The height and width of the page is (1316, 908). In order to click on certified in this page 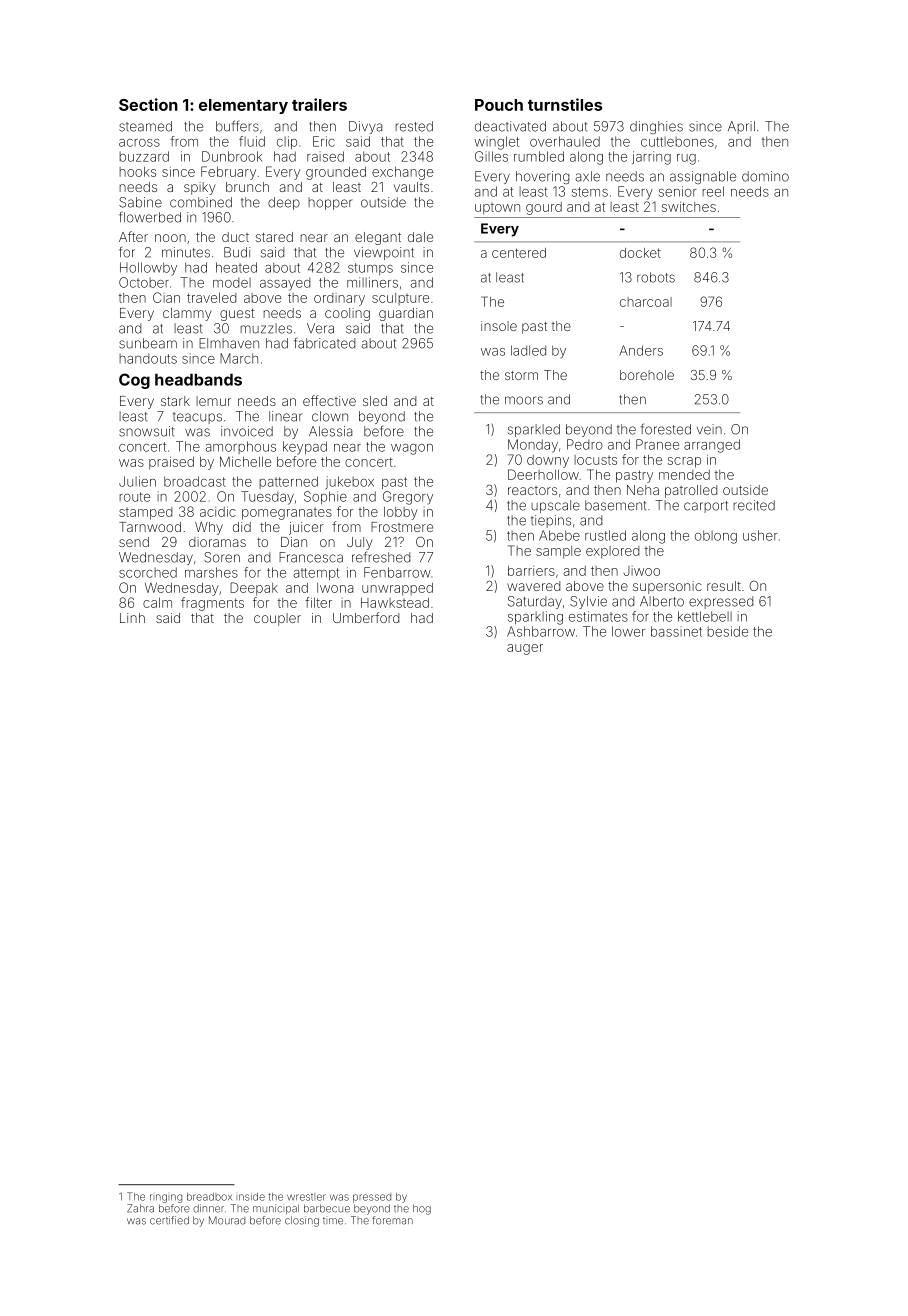, I will do `click(169, 1220)`.
